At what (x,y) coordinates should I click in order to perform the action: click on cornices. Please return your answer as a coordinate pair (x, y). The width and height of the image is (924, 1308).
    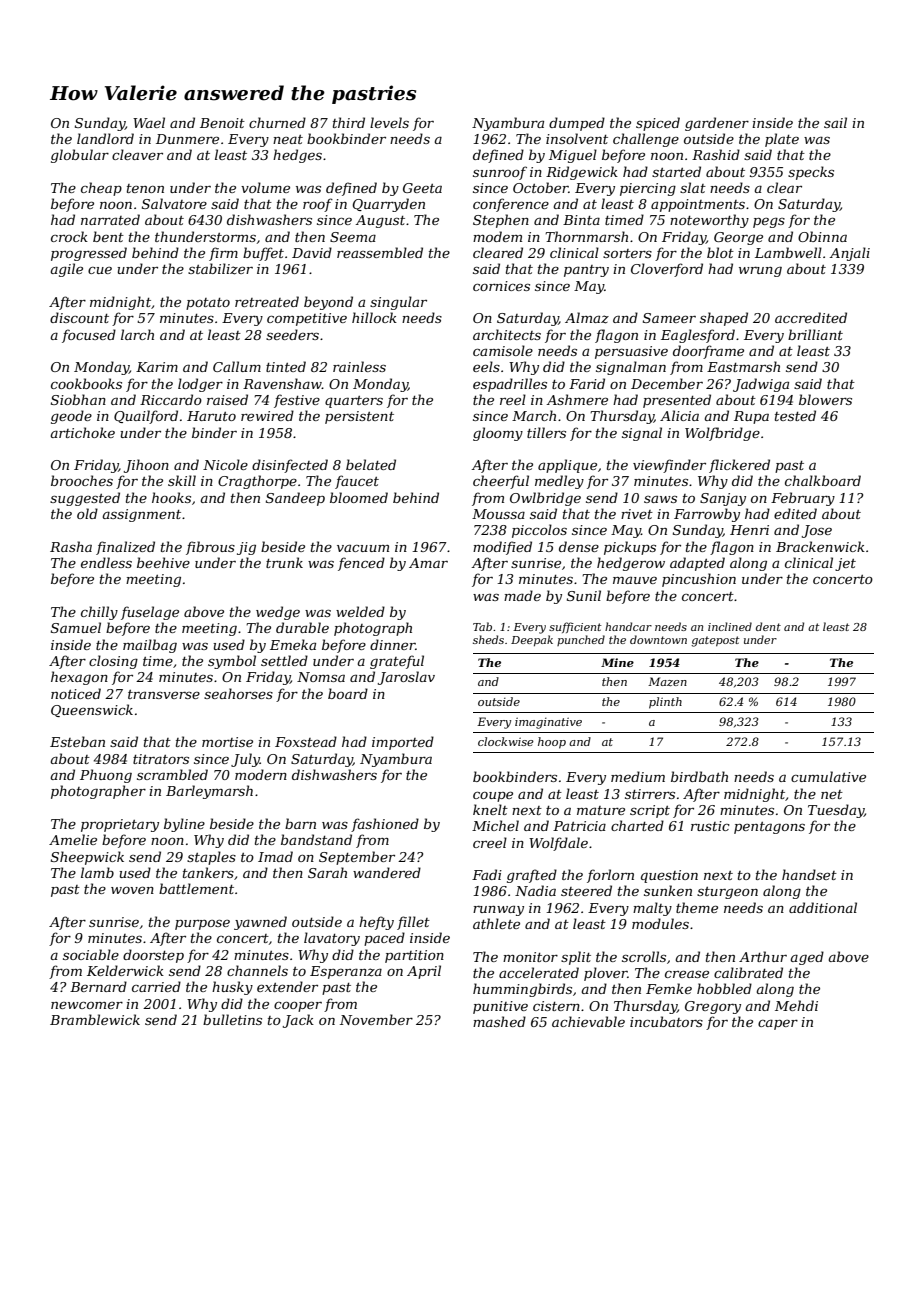
    Looking at the image, I should click on (501, 286).
